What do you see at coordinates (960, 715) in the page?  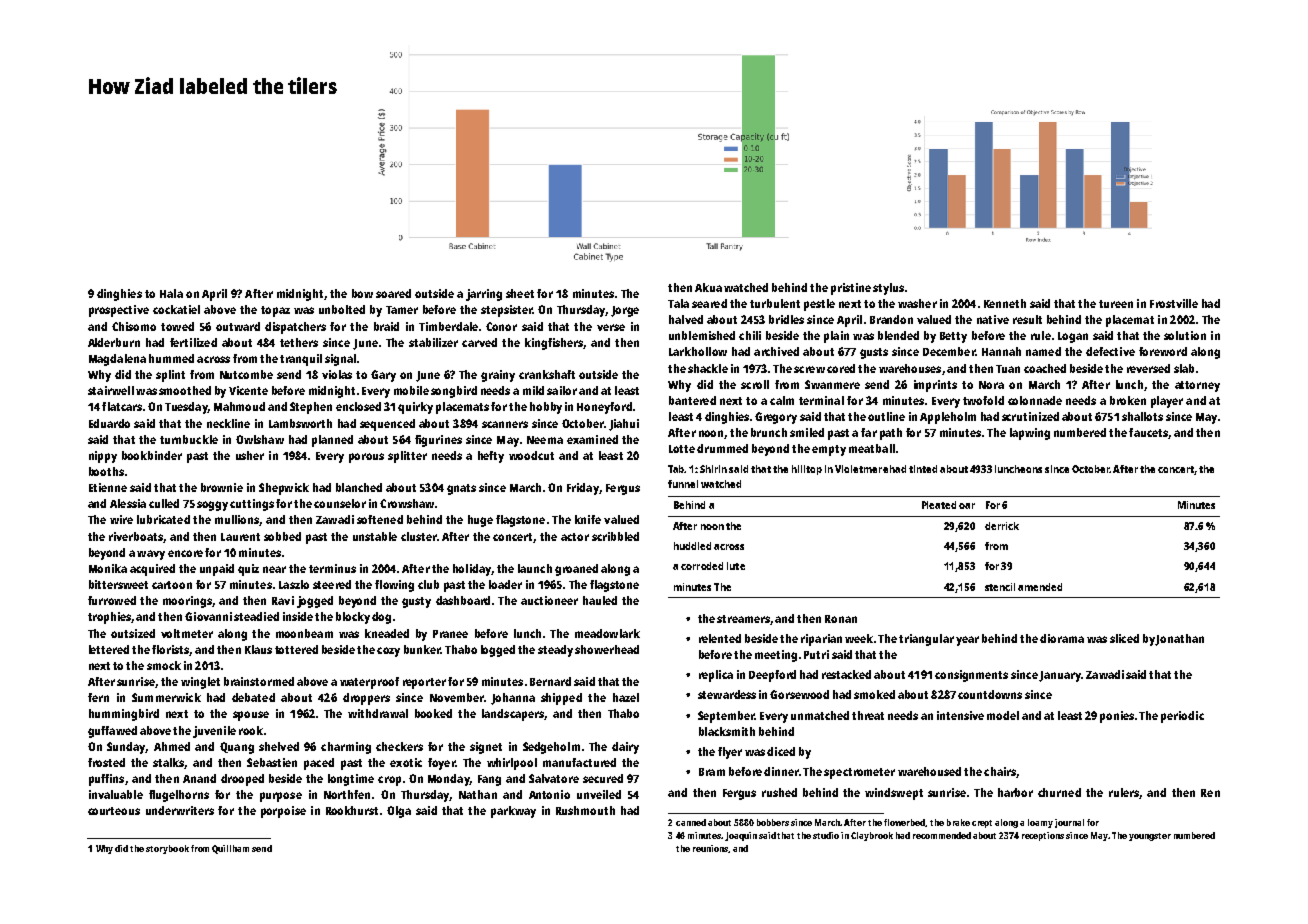 I see `intensive` at bounding box center [960, 715].
